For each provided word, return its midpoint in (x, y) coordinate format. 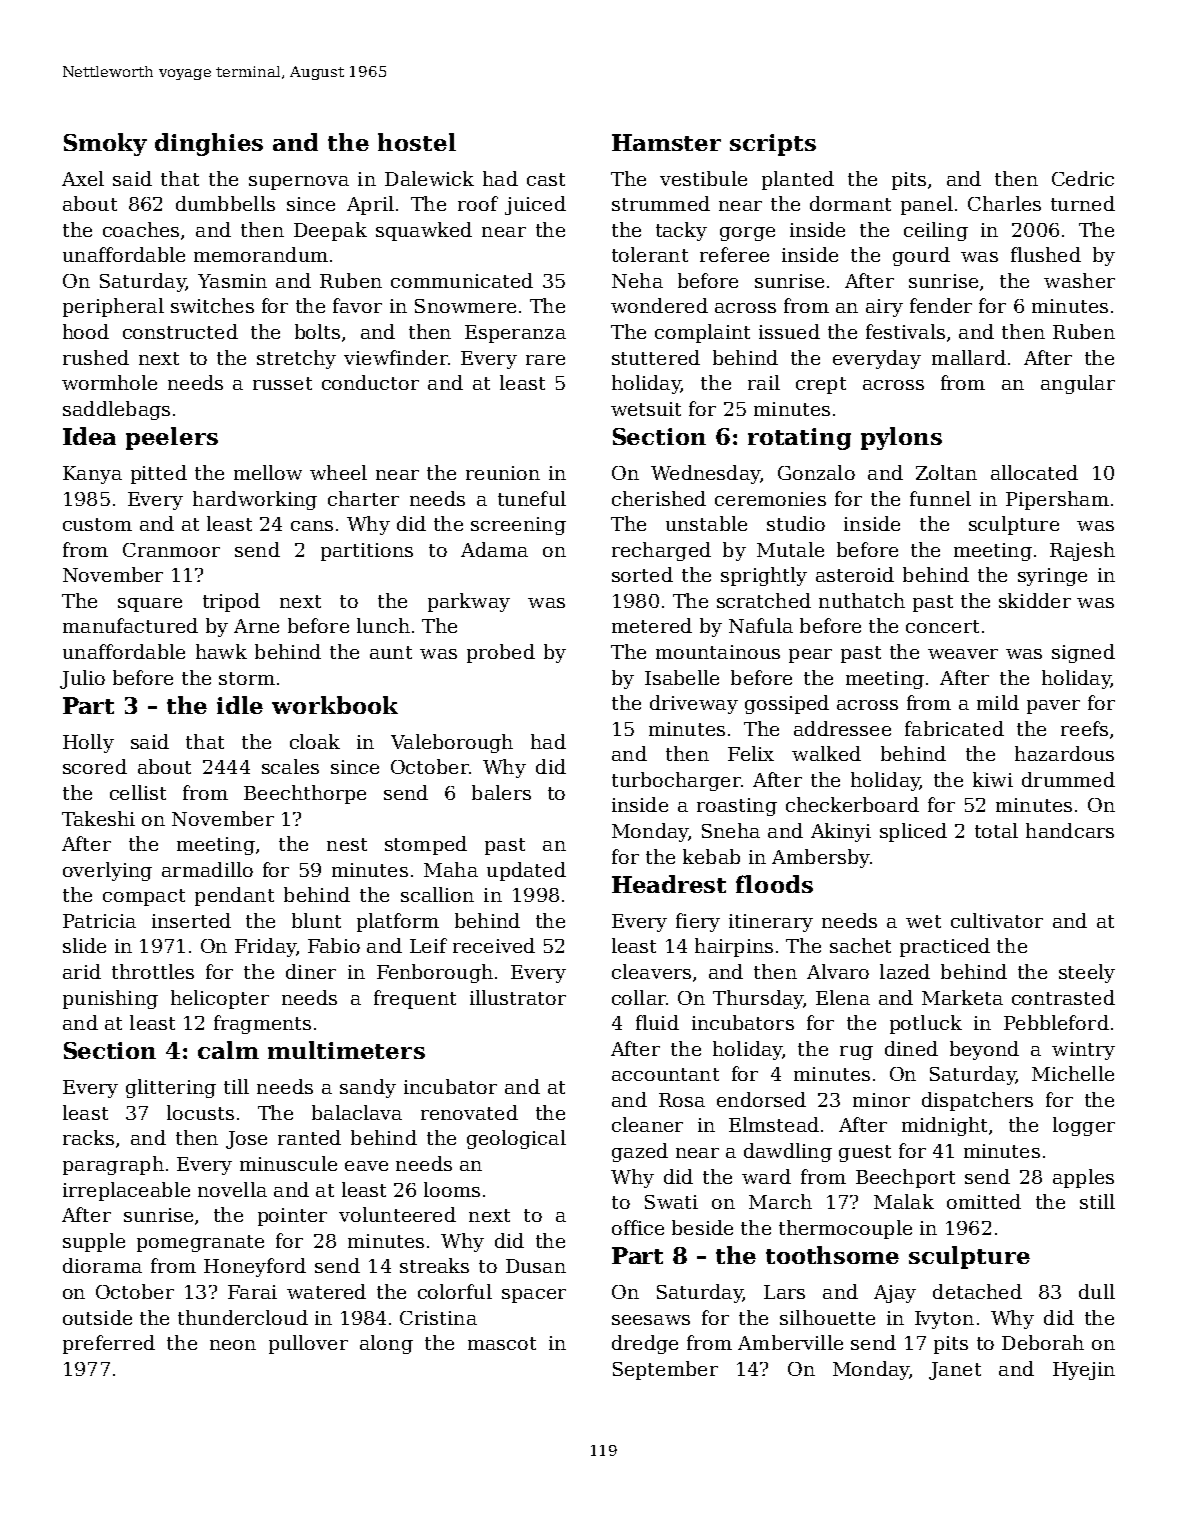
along (386, 1344)
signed (1083, 653)
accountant (665, 1074)
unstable (706, 523)
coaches (141, 229)
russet (282, 383)
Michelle (1073, 1073)
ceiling (936, 231)
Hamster (666, 142)
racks (88, 1137)
